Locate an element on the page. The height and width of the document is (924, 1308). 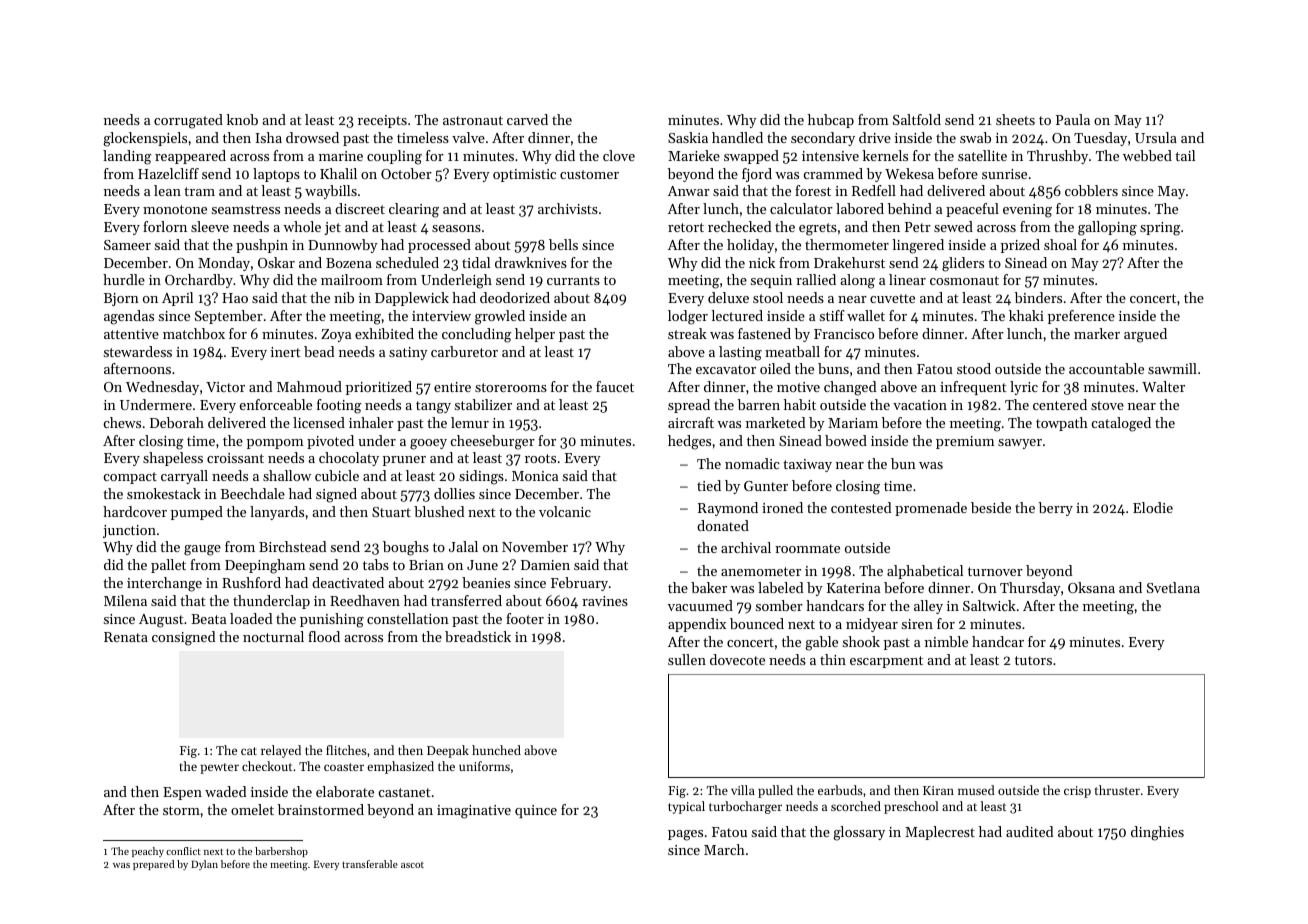
premium is located at coordinates (965, 442).
